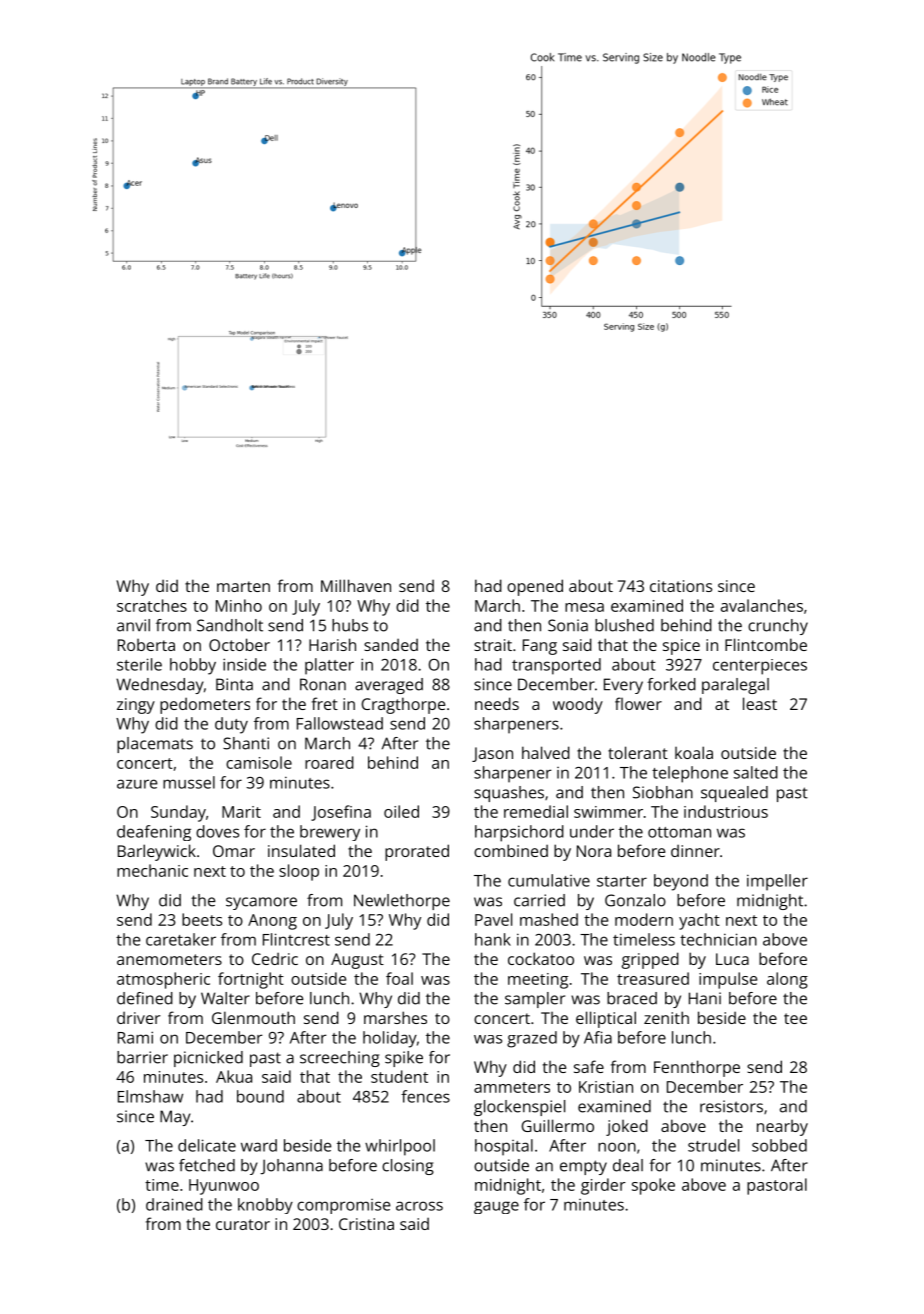  I want to click on fortnight, so click(251, 980).
